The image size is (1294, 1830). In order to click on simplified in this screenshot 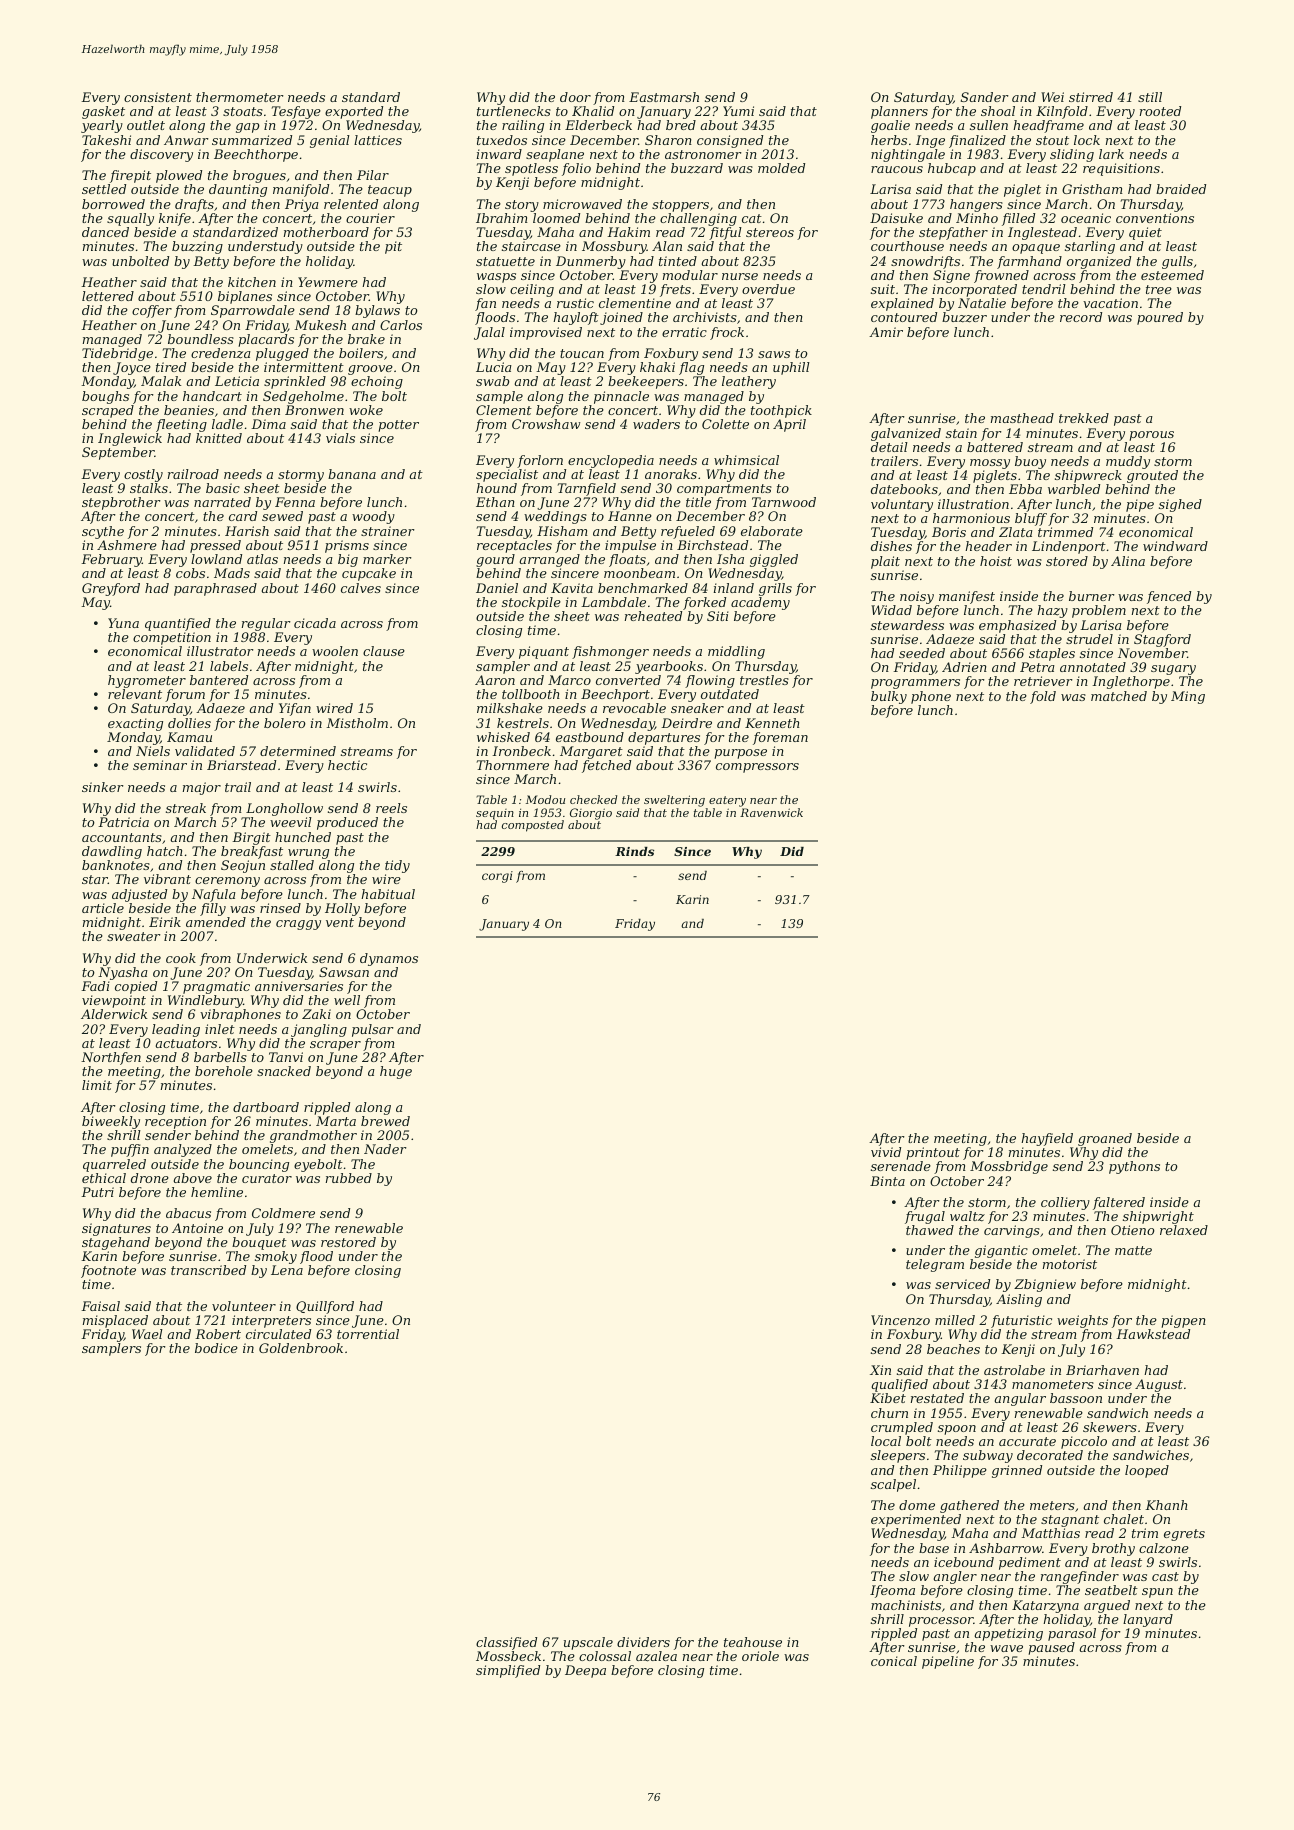, I will do `click(508, 1671)`.
